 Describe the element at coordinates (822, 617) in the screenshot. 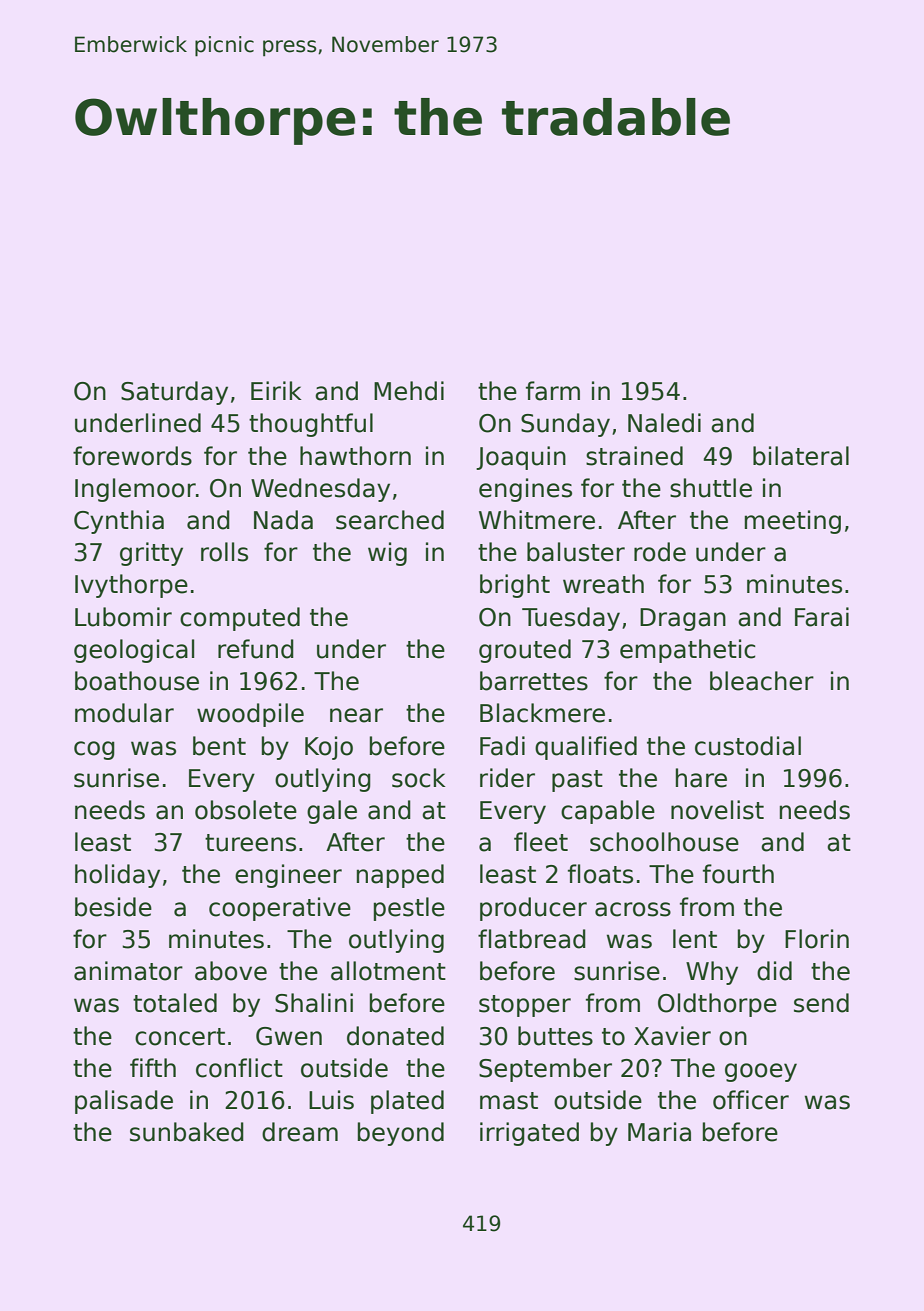

I see `Farai` at that location.
